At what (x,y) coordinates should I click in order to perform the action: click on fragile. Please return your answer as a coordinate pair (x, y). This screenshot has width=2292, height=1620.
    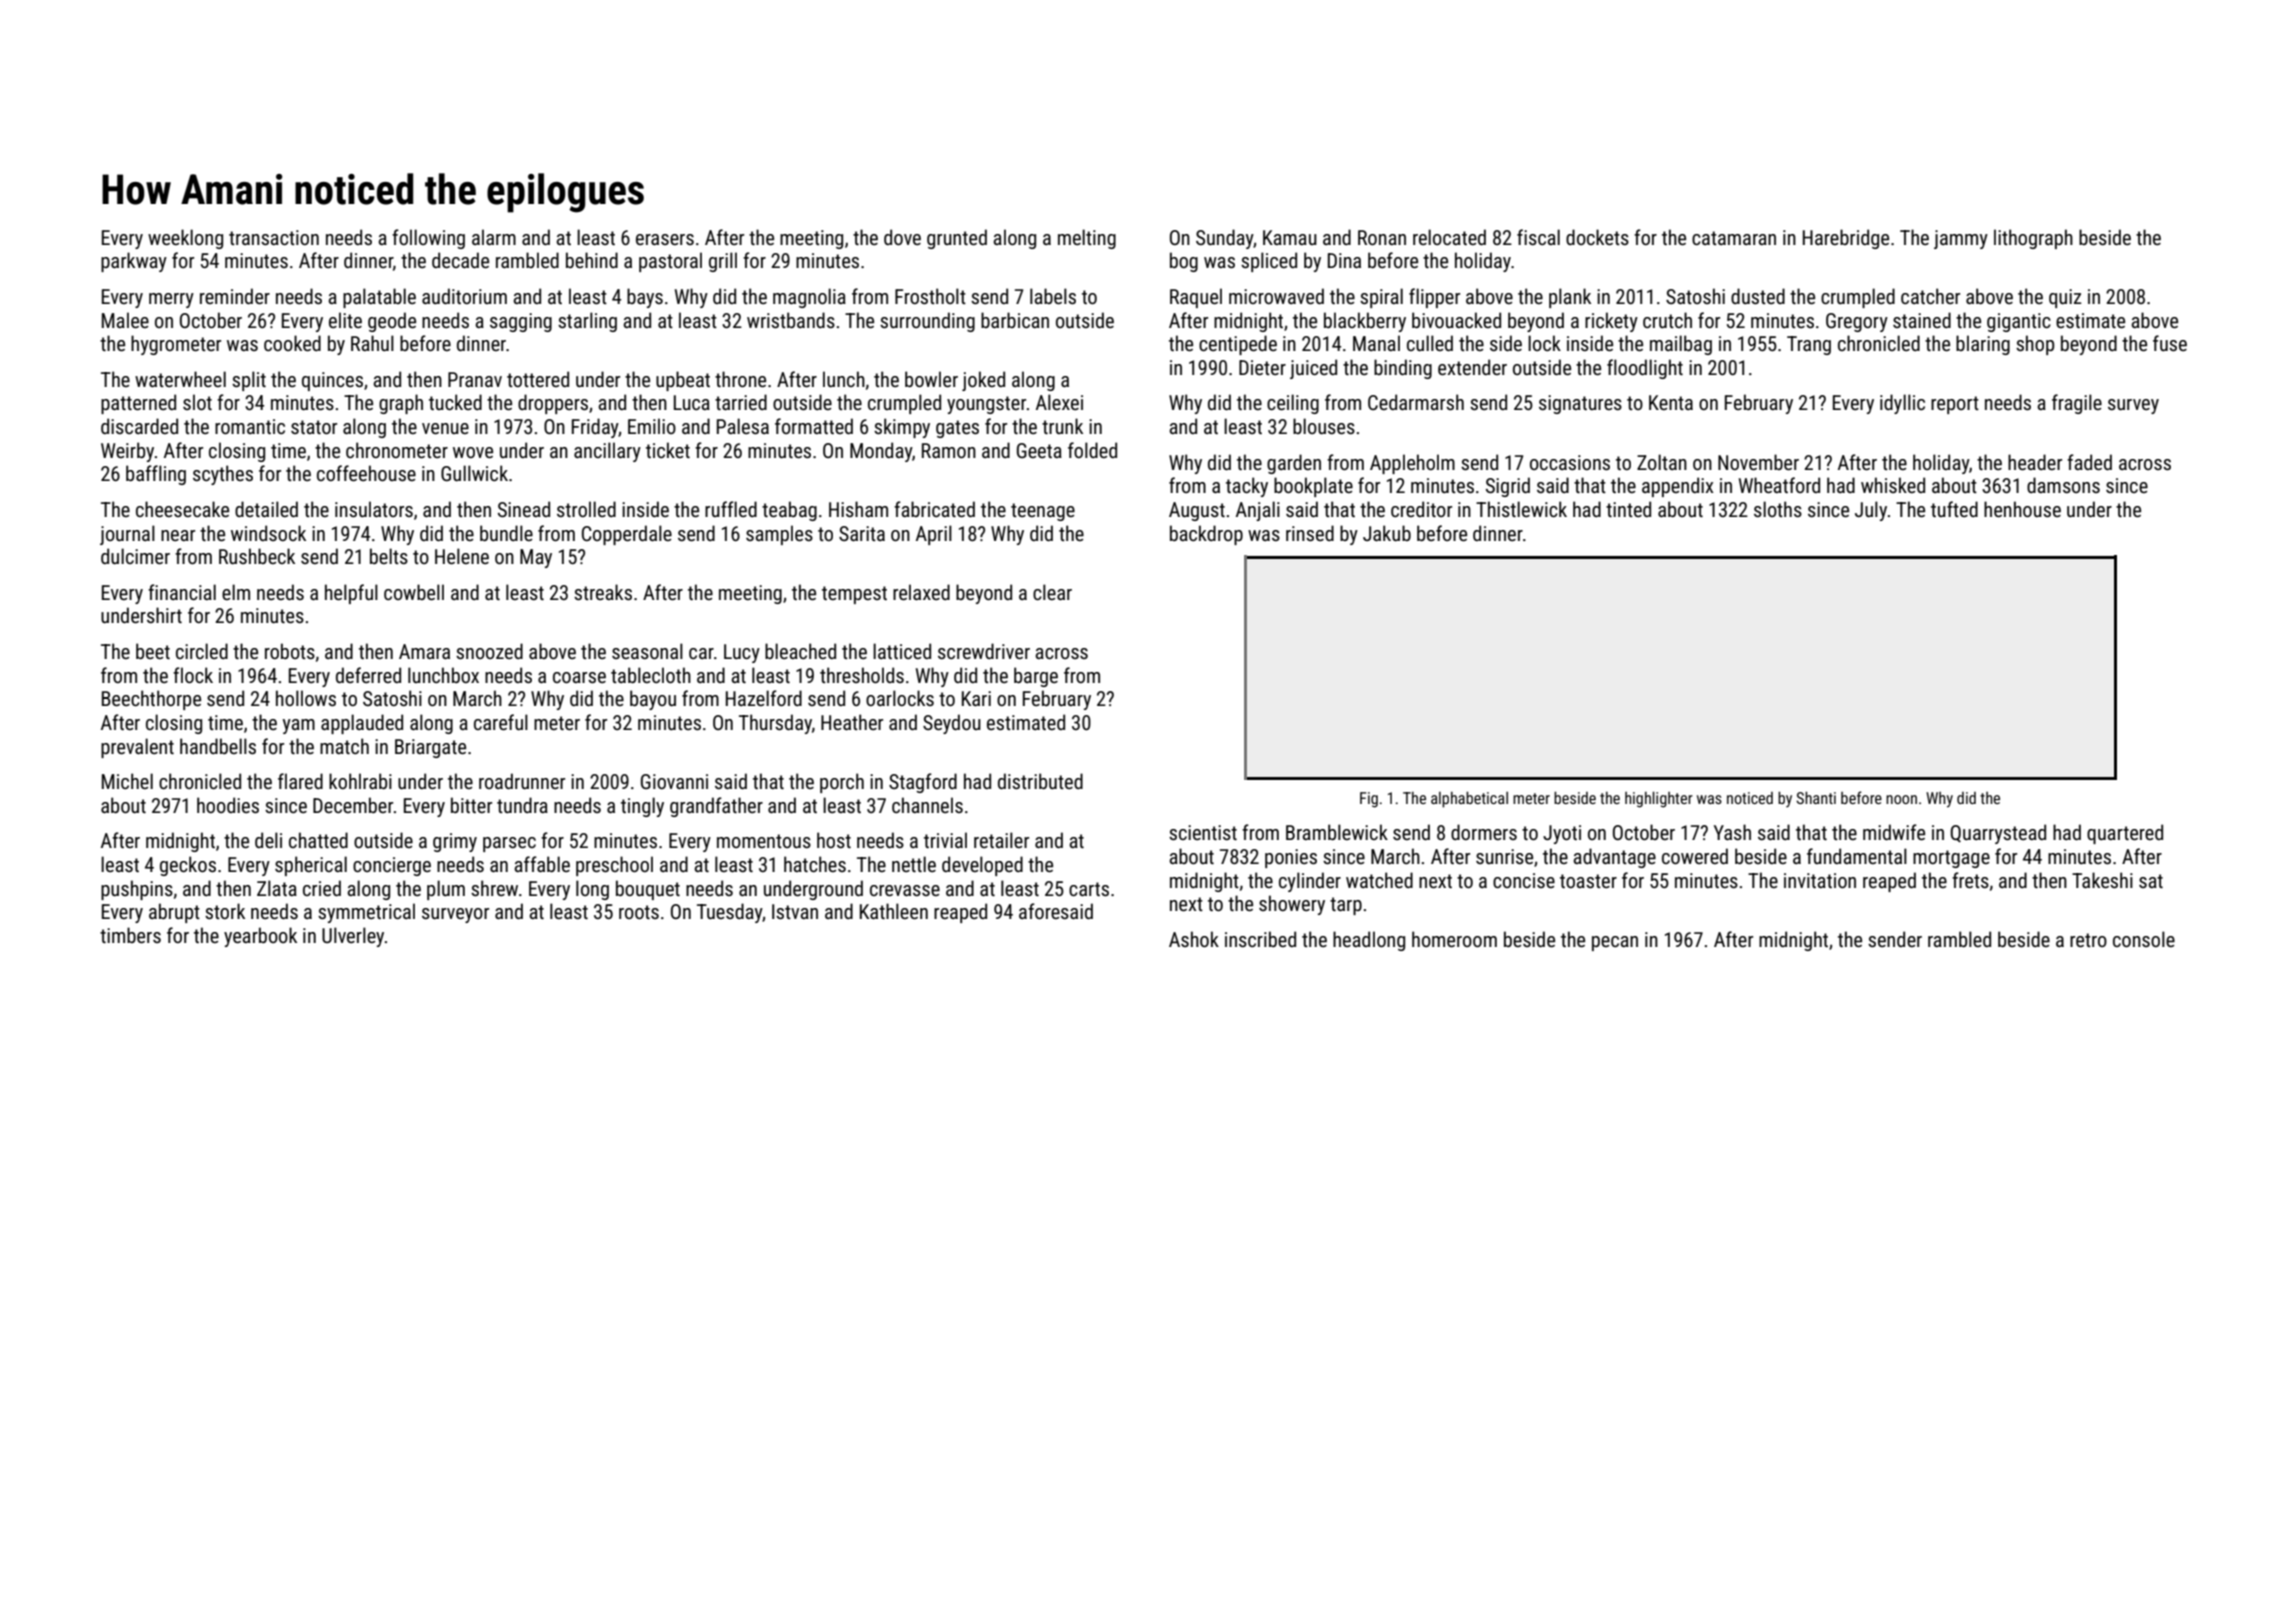
    Looking at the image, I should click on (2077, 404).
